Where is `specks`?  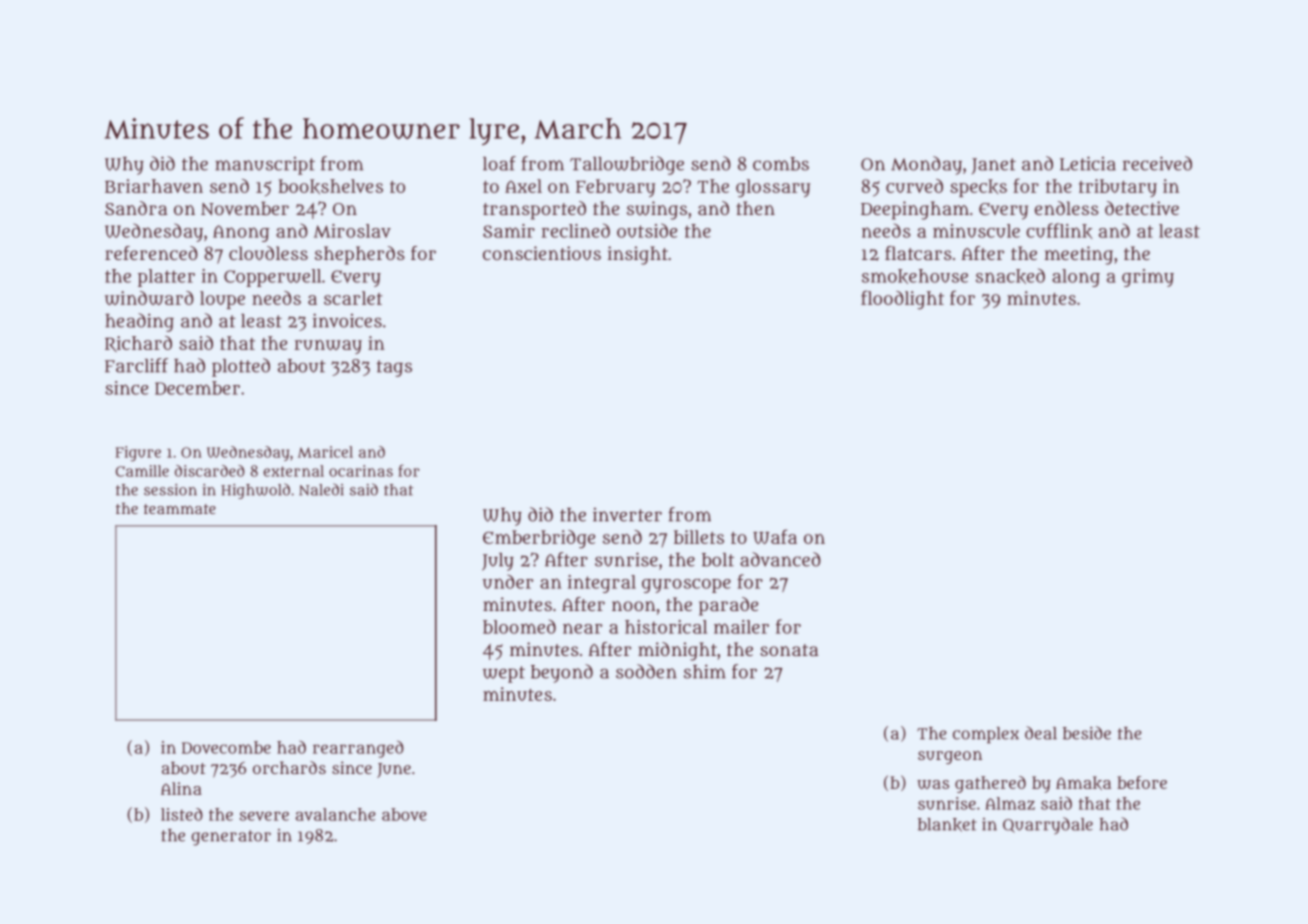 specks is located at coordinates (978, 188).
